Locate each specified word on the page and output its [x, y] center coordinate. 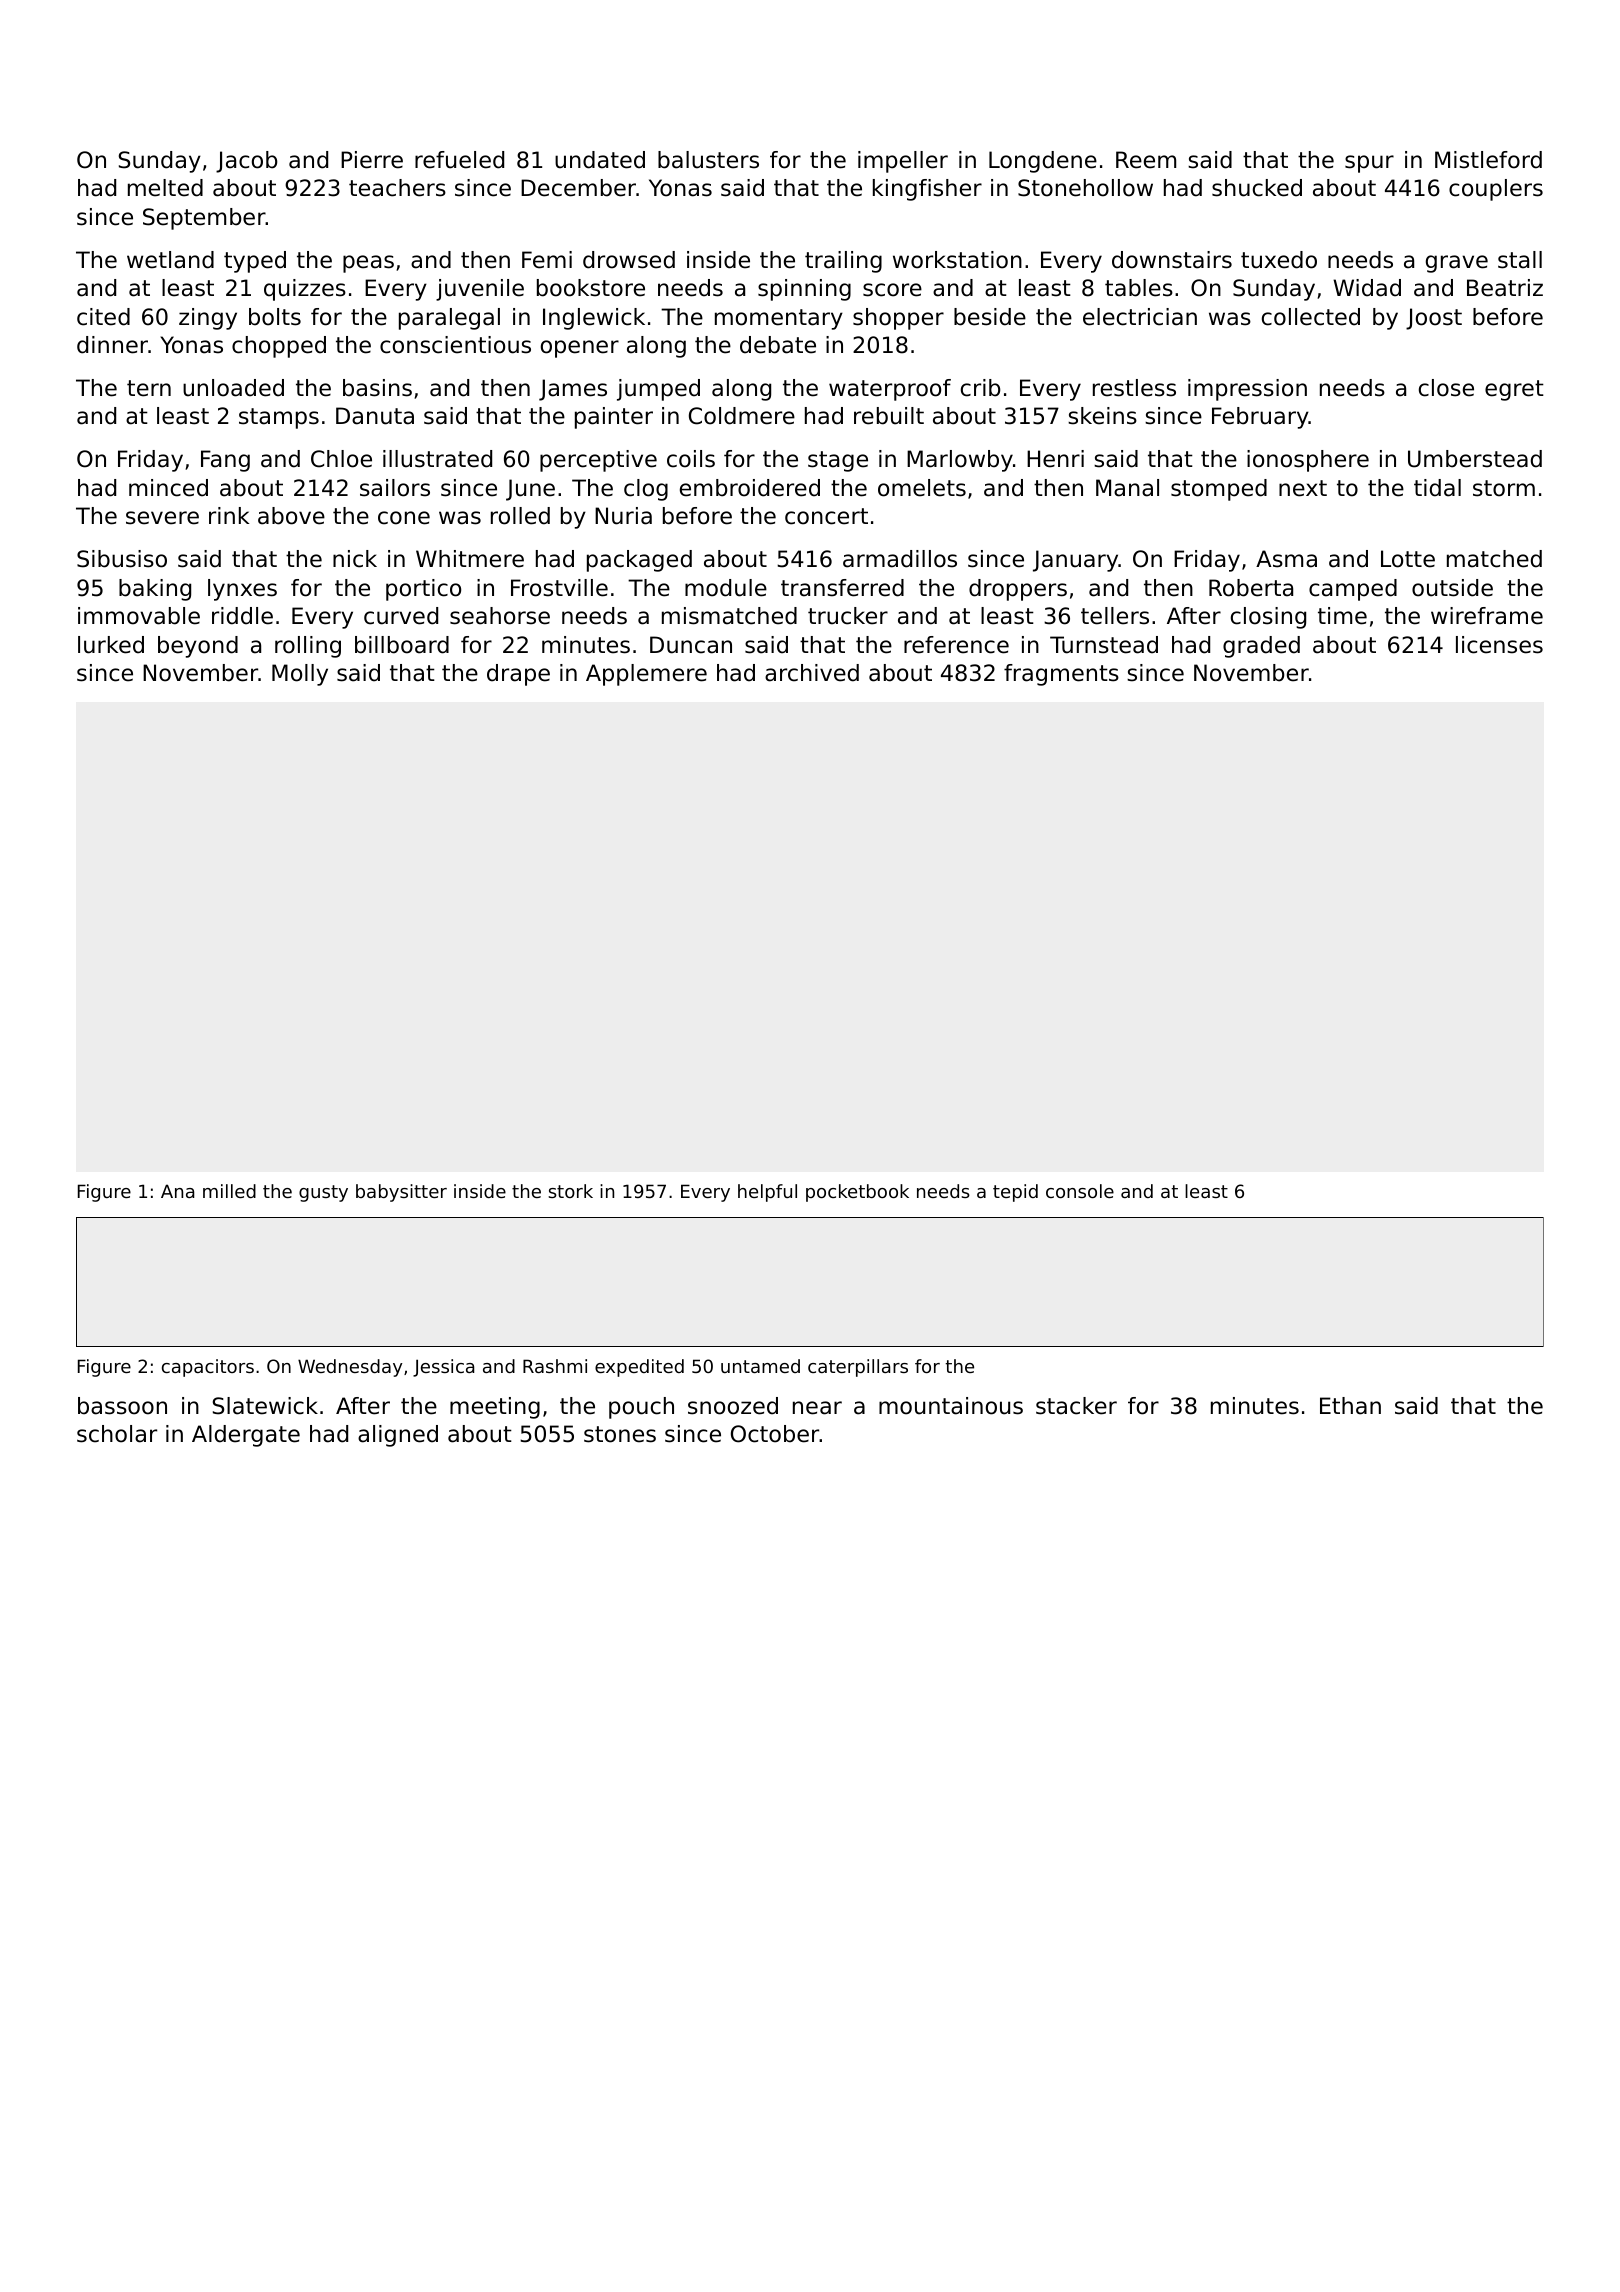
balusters [708, 160]
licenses [1499, 645]
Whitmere [470, 559]
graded [1261, 647]
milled [229, 1191]
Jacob [247, 162]
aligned [398, 1436]
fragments [1061, 675]
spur [1369, 164]
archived [812, 673]
